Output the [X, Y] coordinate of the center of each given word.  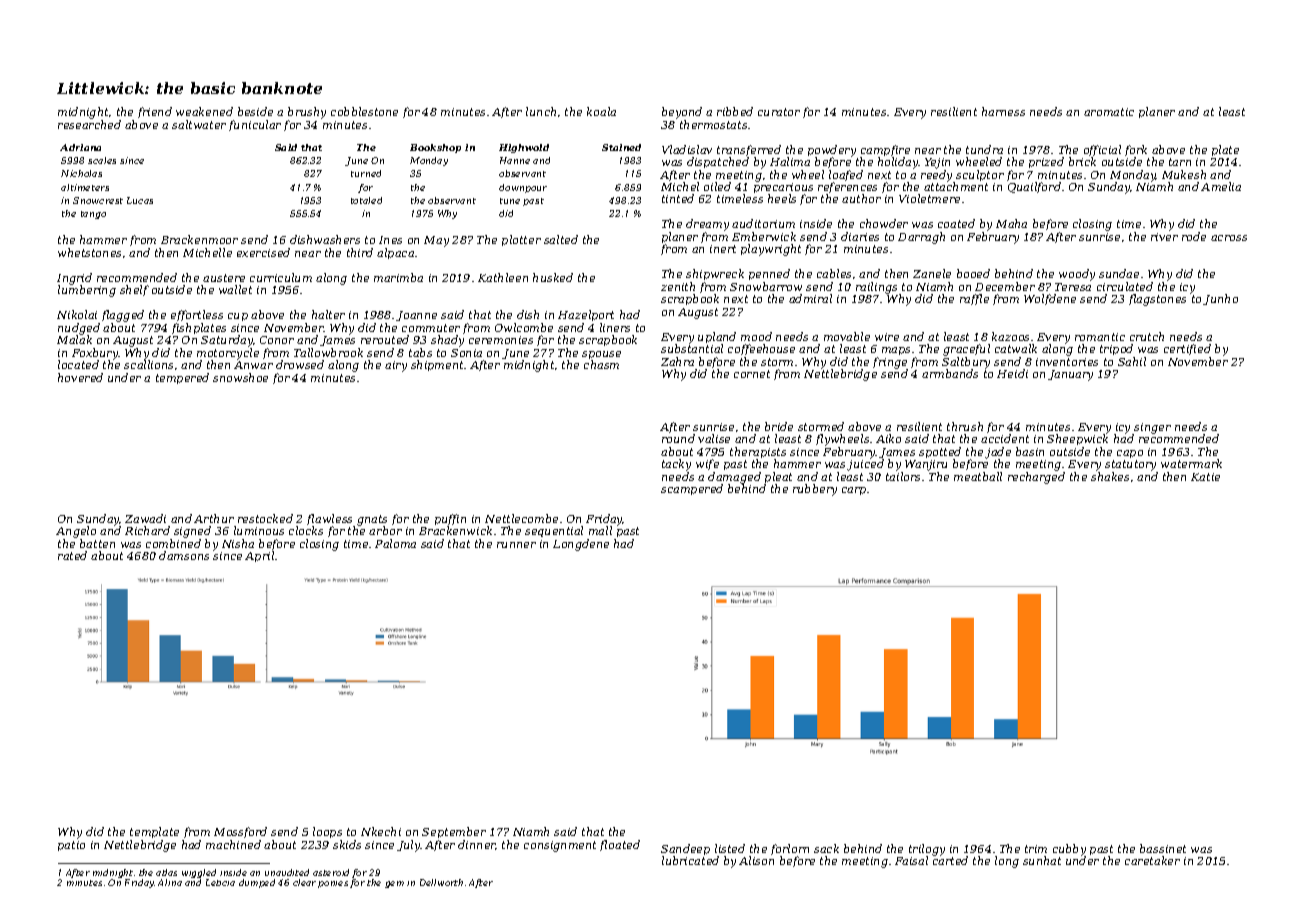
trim [1036, 849]
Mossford [240, 832]
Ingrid [74, 279]
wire [887, 337]
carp [854, 491]
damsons [184, 555]
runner [516, 545]
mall [600, 530]
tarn [1180, 162]
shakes [1110, 476]
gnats [372, 520]
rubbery [815, 490]
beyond [682, 113]
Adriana [80, 147]
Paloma [395, 543]
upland [717, 337]
